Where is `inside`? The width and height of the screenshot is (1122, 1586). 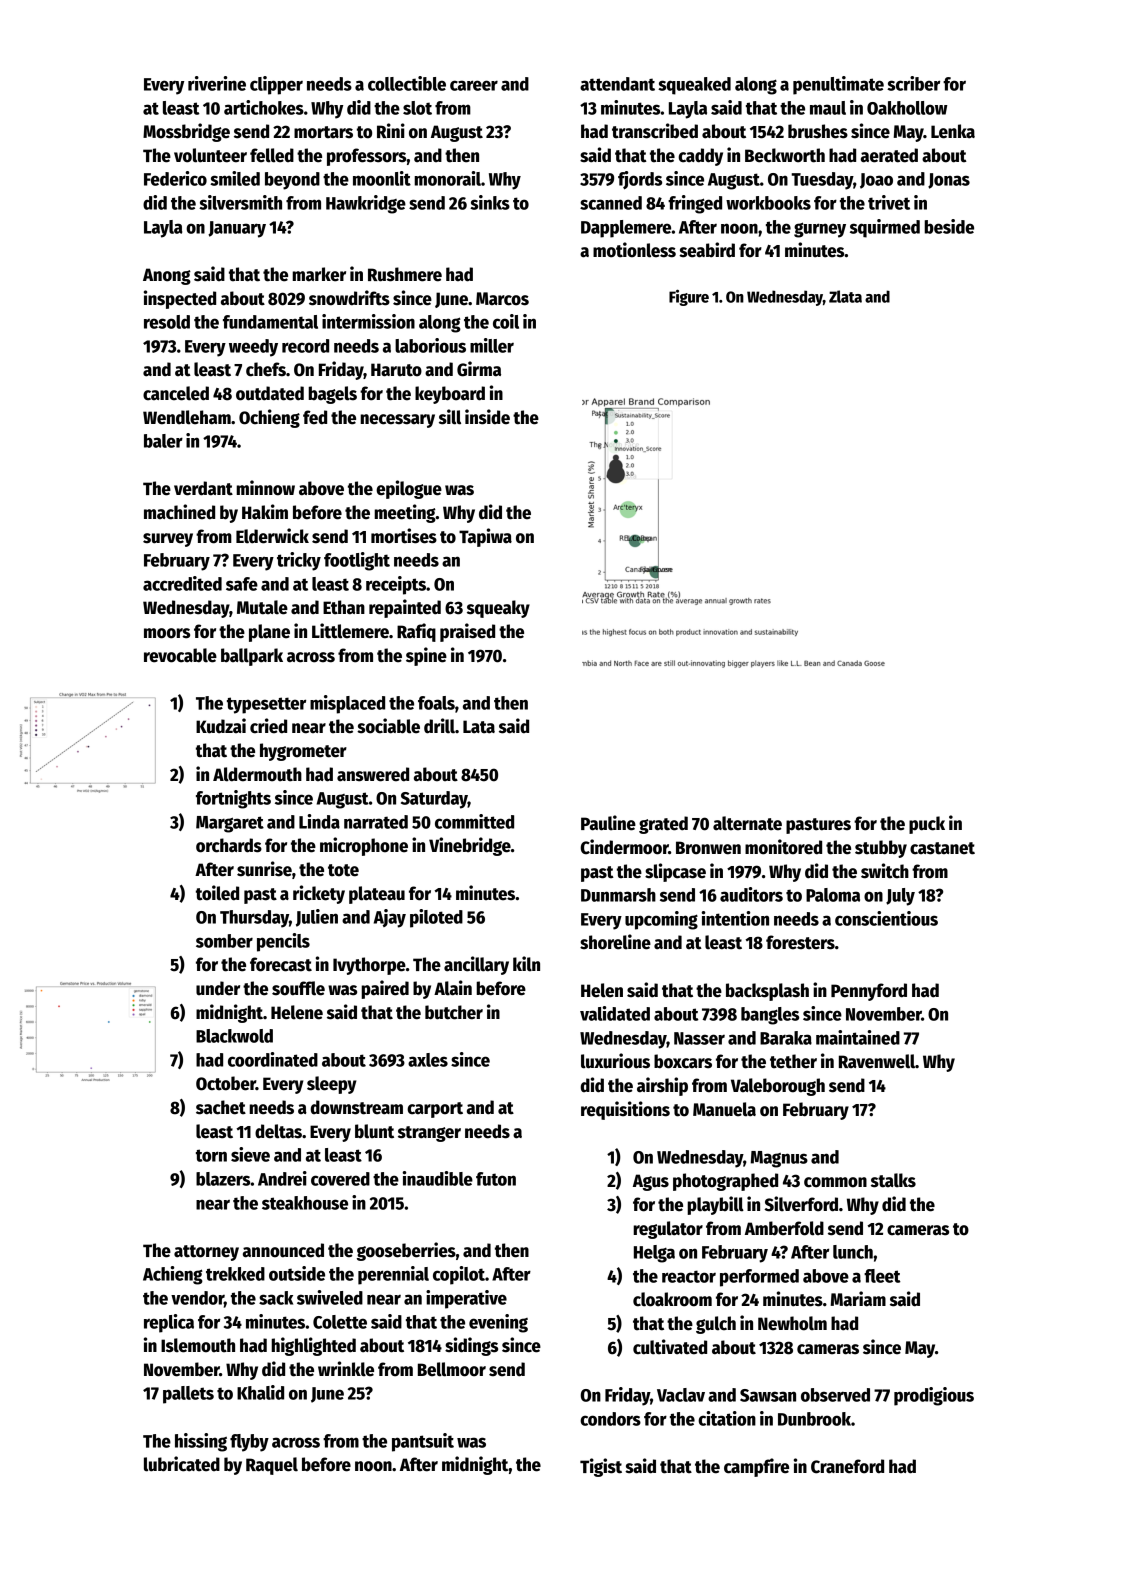
inside is located at coordinates (487, 417).
